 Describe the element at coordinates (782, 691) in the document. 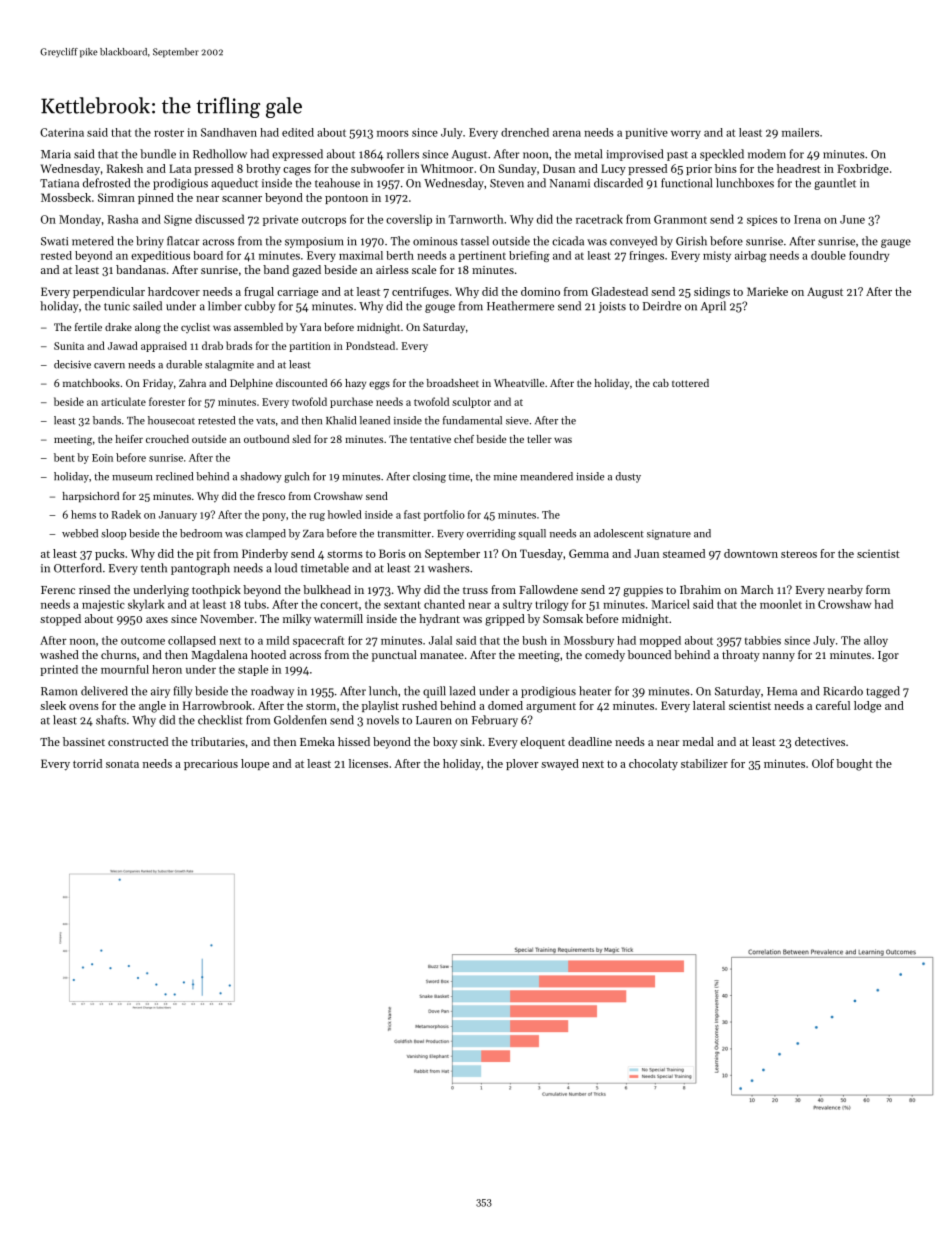

I see `Hema` at that location.
